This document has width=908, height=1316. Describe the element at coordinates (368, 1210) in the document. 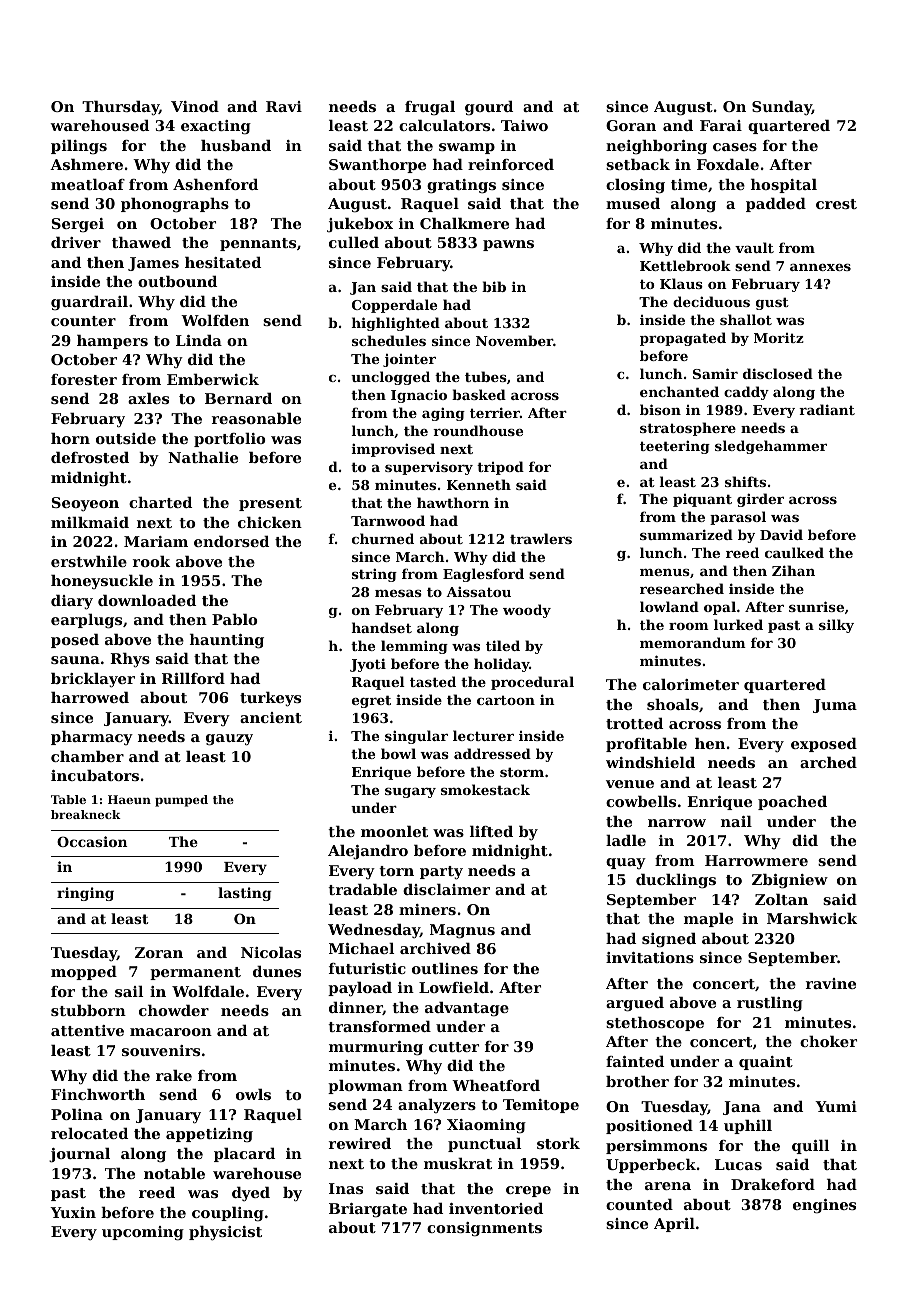

I see `Briargate` at that location.
